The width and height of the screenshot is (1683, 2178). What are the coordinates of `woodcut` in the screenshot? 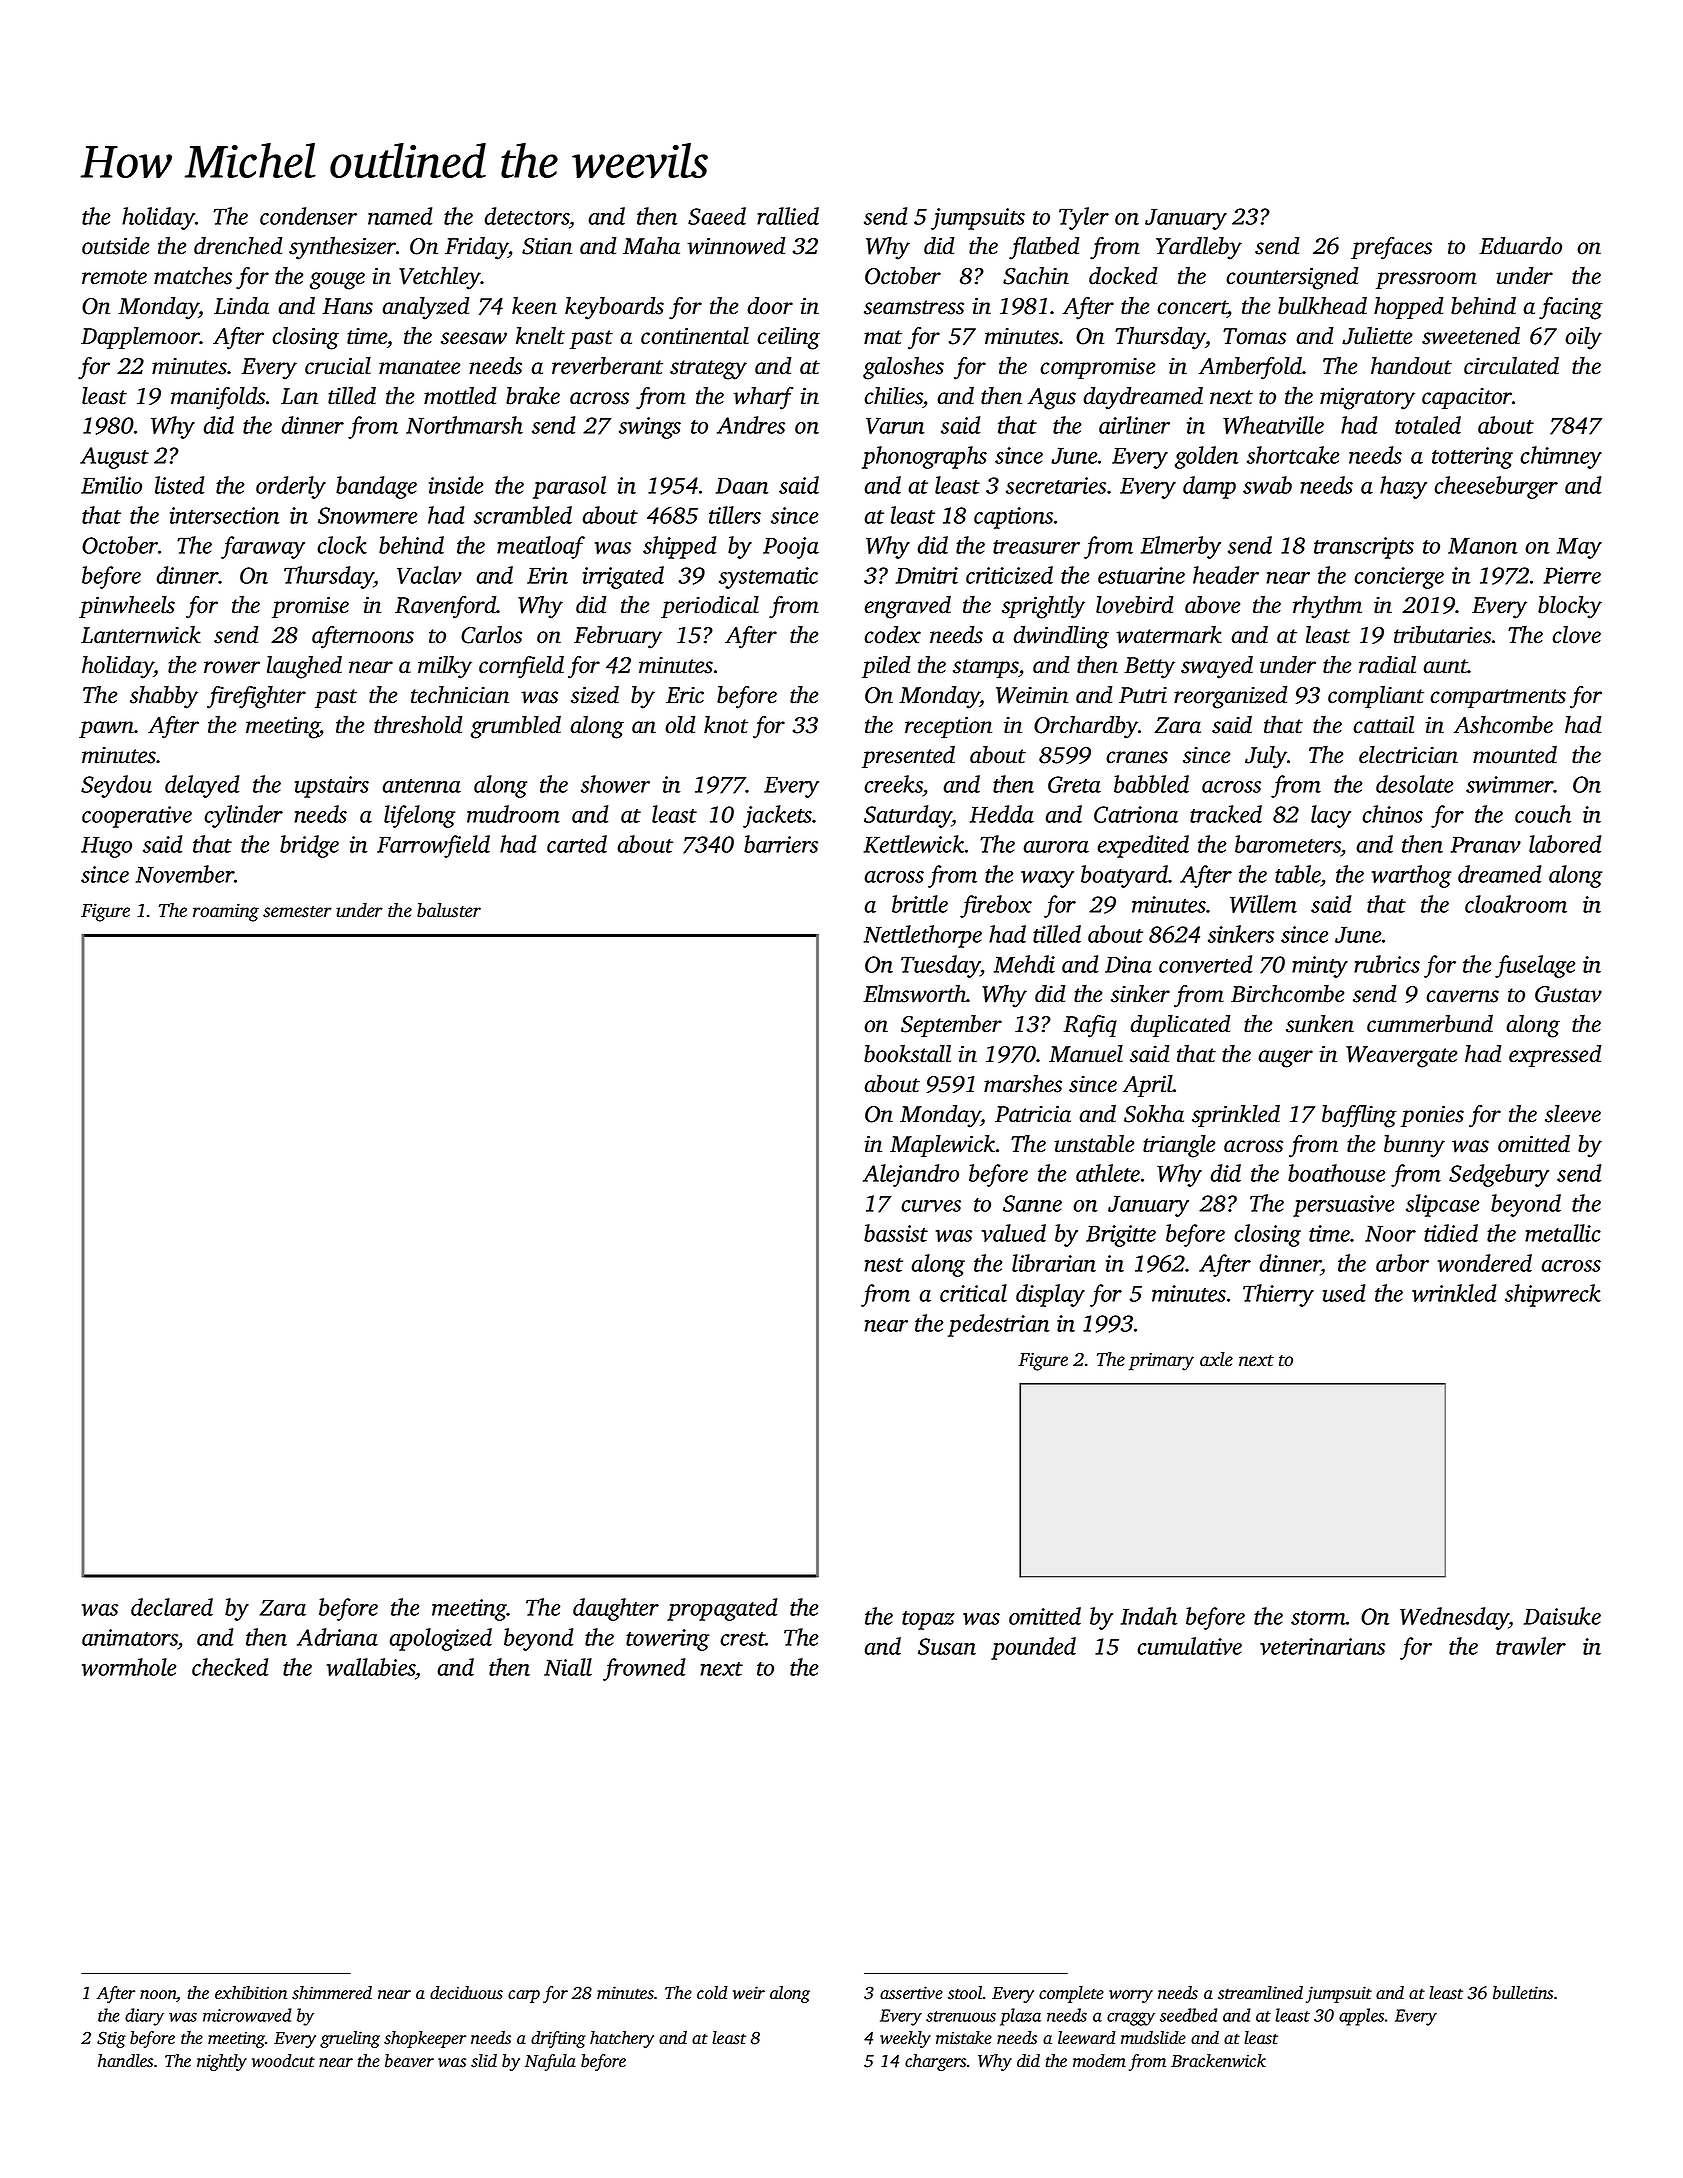 It's located at (283, 2061).
